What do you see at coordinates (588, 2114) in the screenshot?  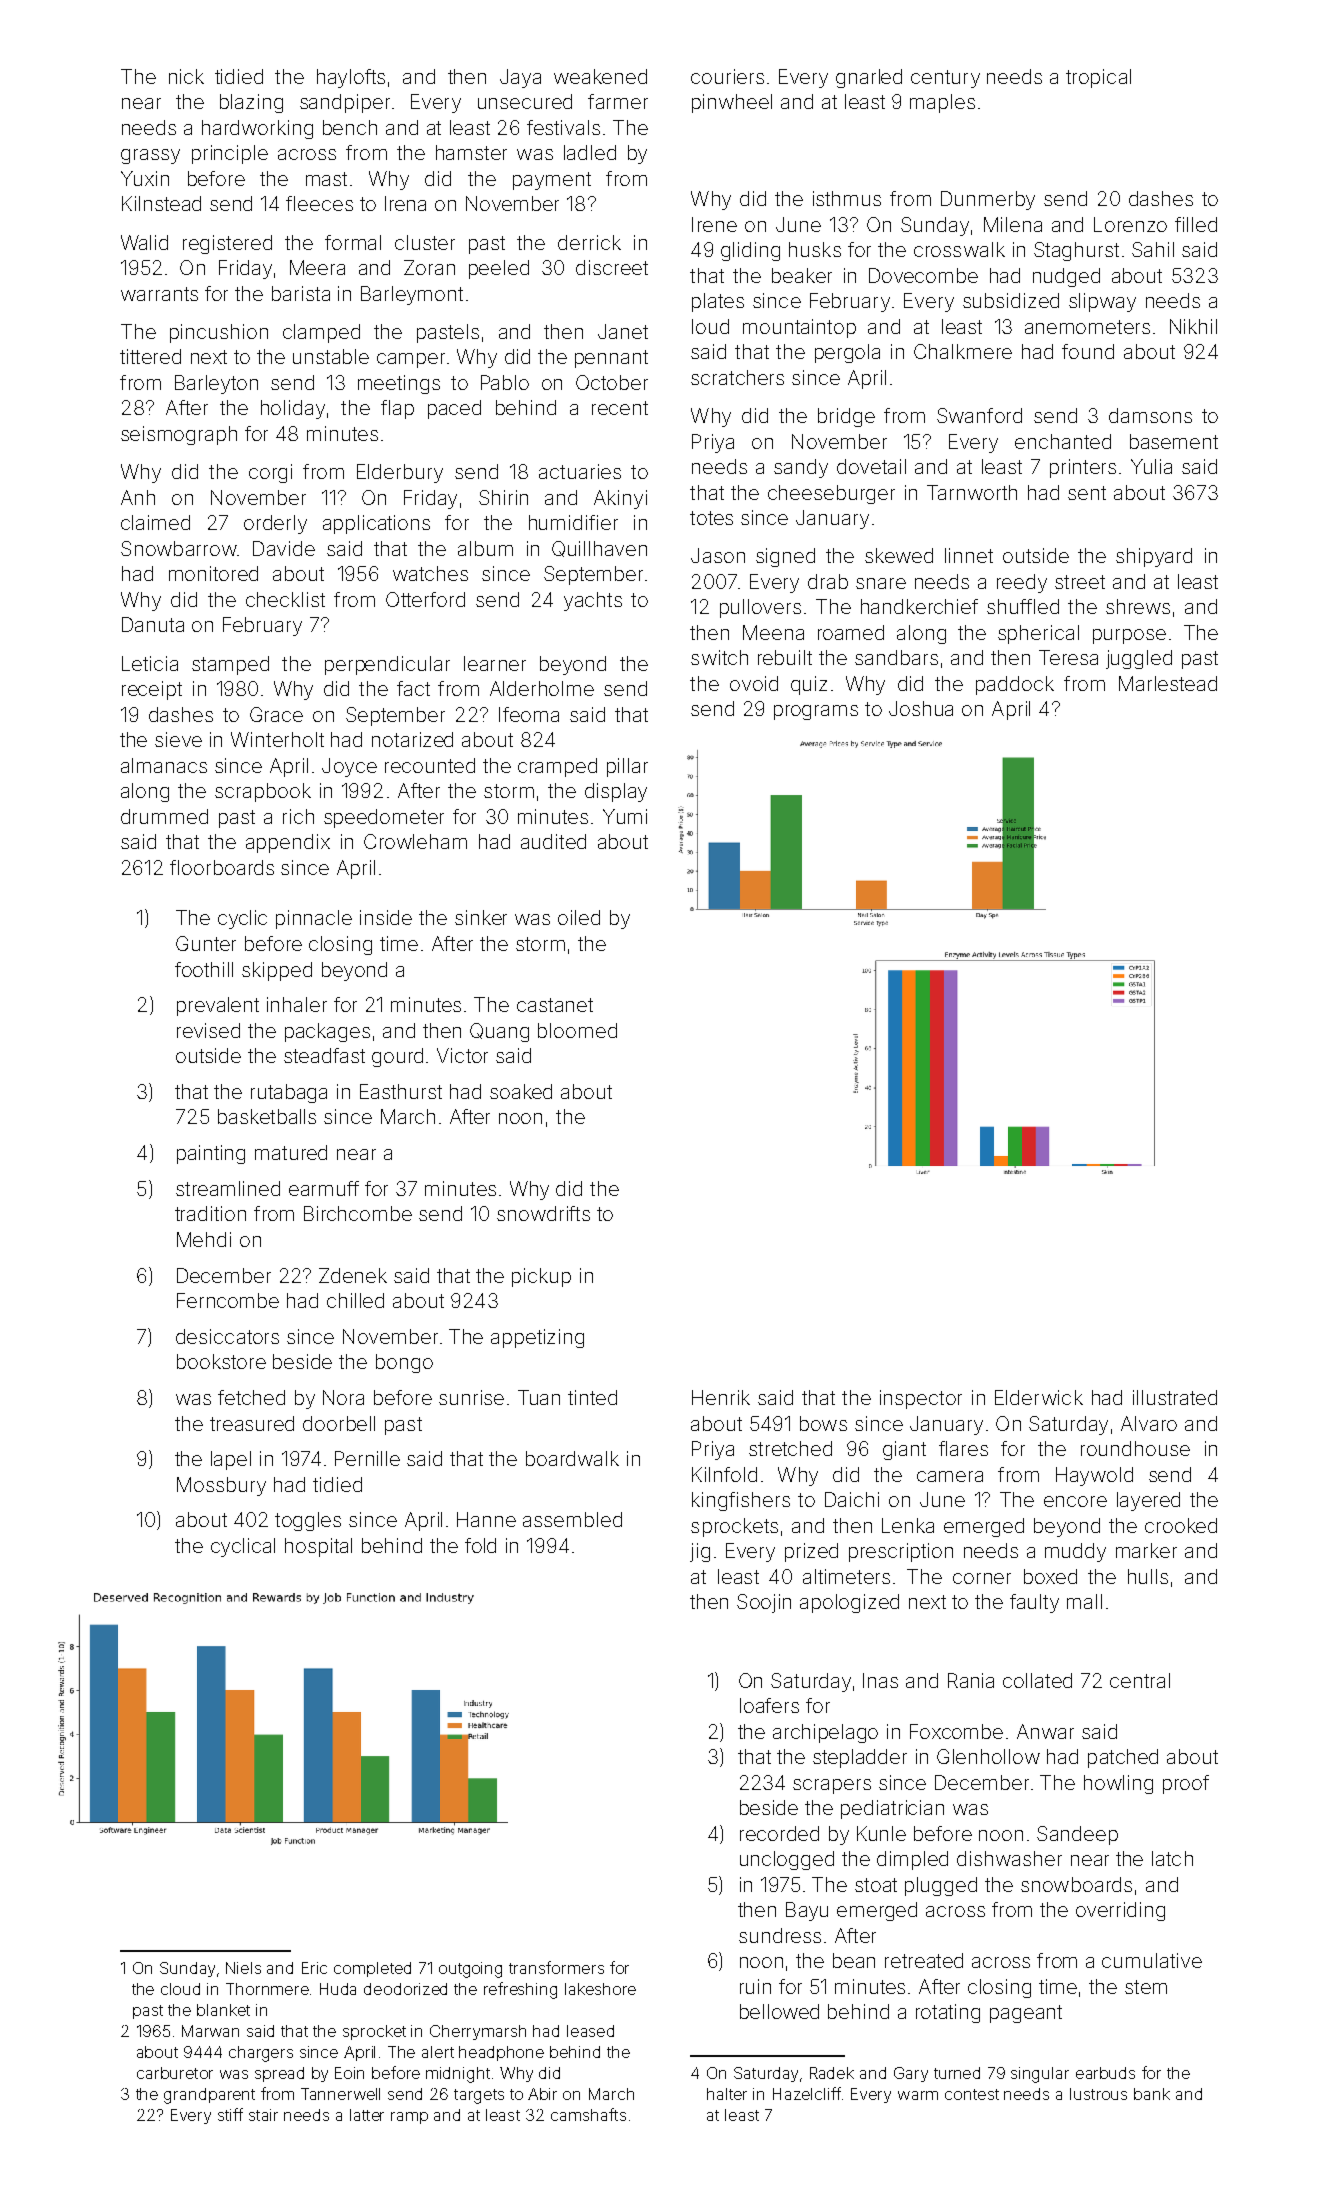 I see `camshafts` at bounding box center [588, 2114].
